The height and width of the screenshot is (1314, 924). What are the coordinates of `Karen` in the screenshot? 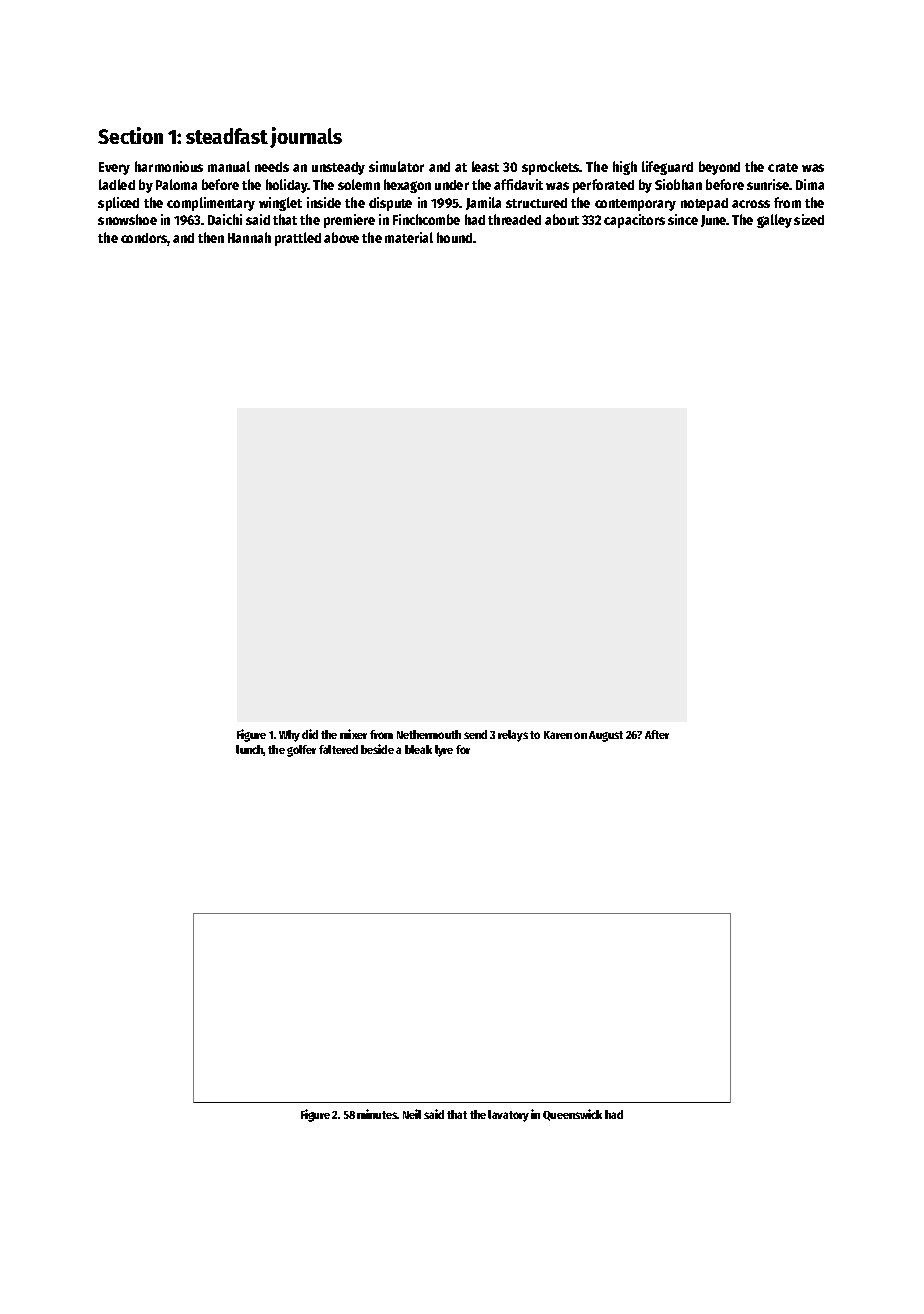 It's located at (558, 735).
